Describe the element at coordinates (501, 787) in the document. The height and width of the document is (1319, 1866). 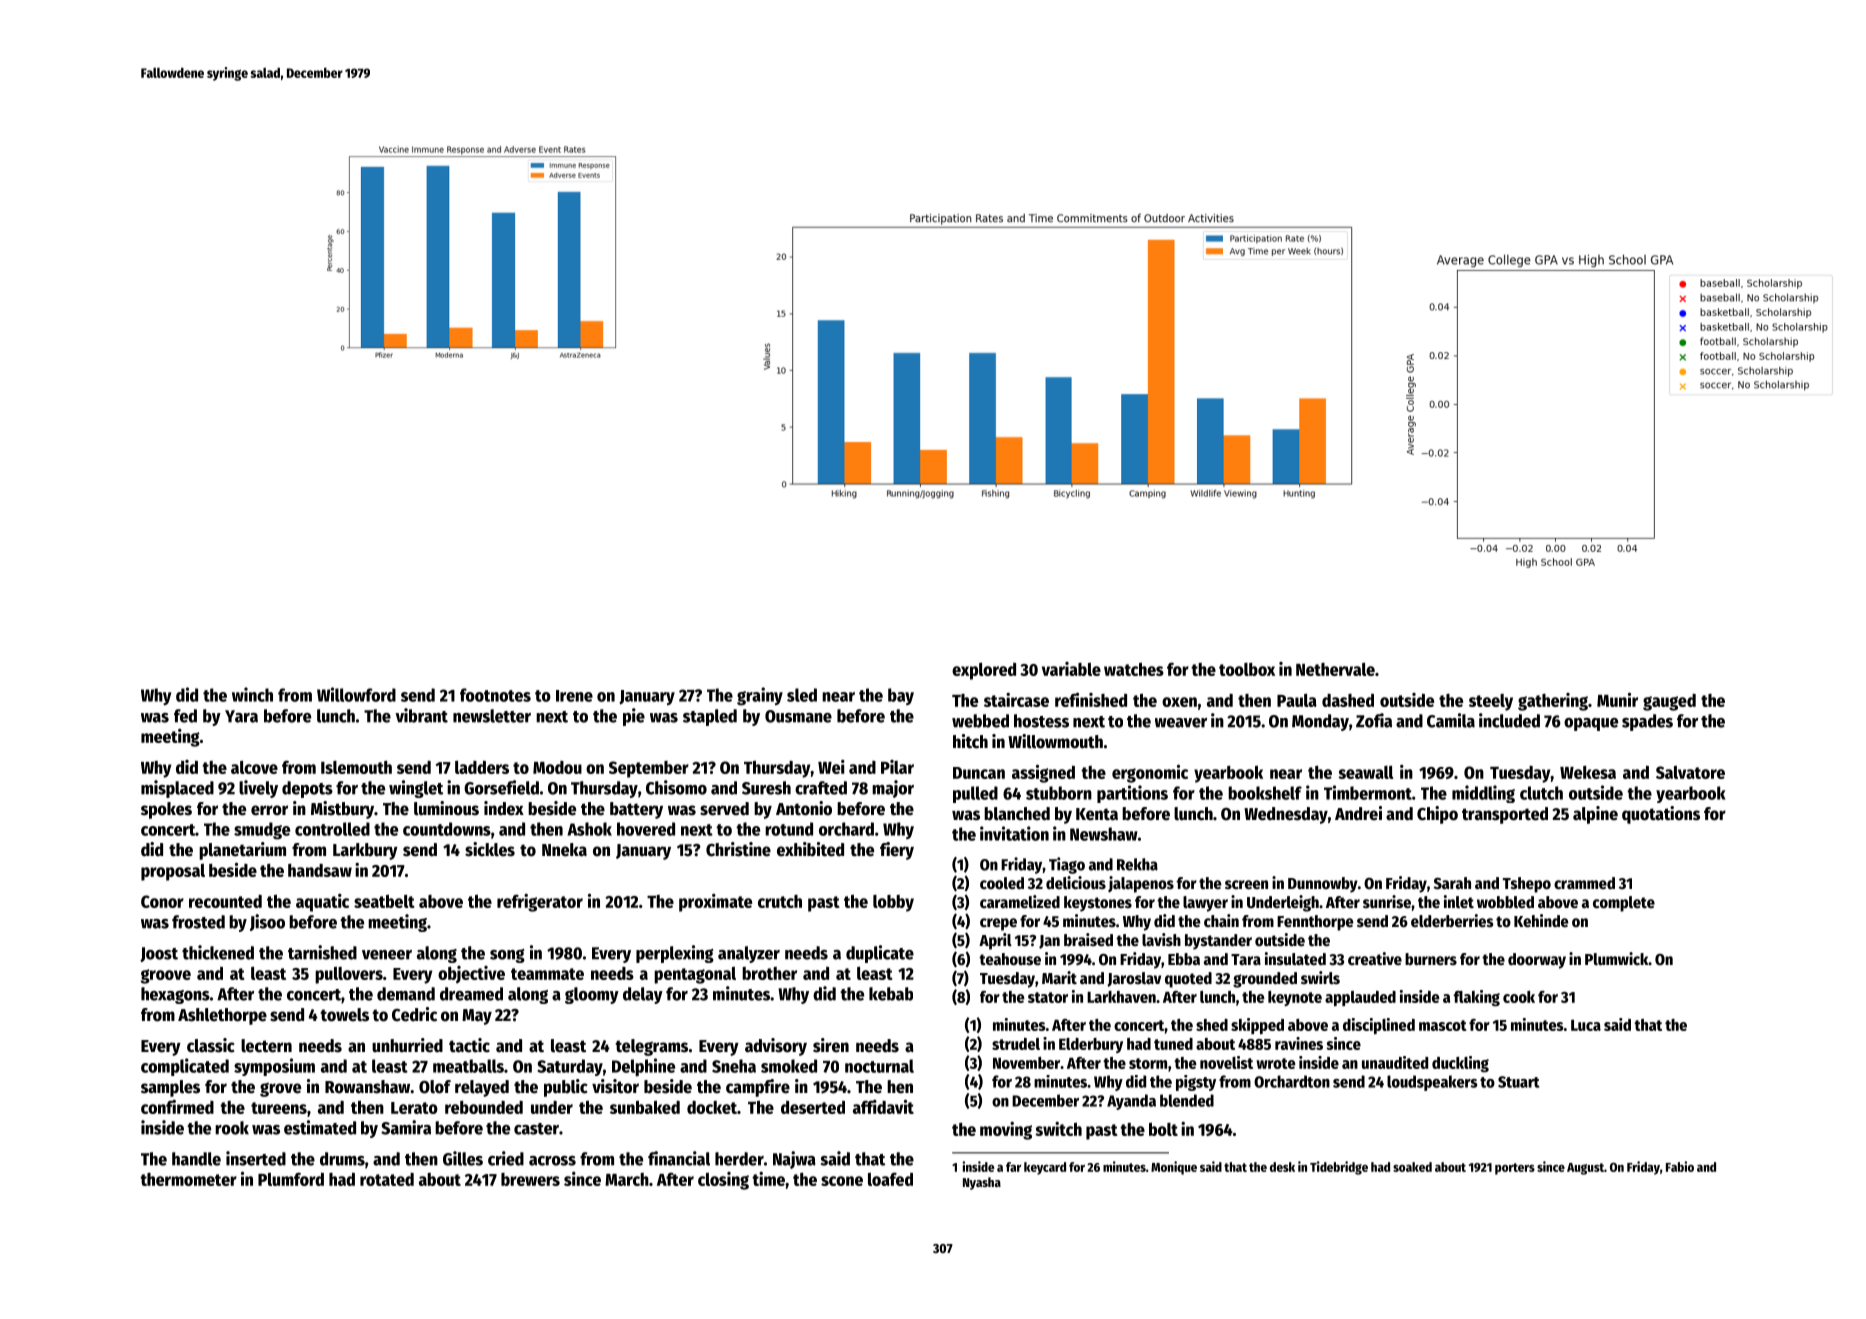
I see `Gorsefield` at that location.
